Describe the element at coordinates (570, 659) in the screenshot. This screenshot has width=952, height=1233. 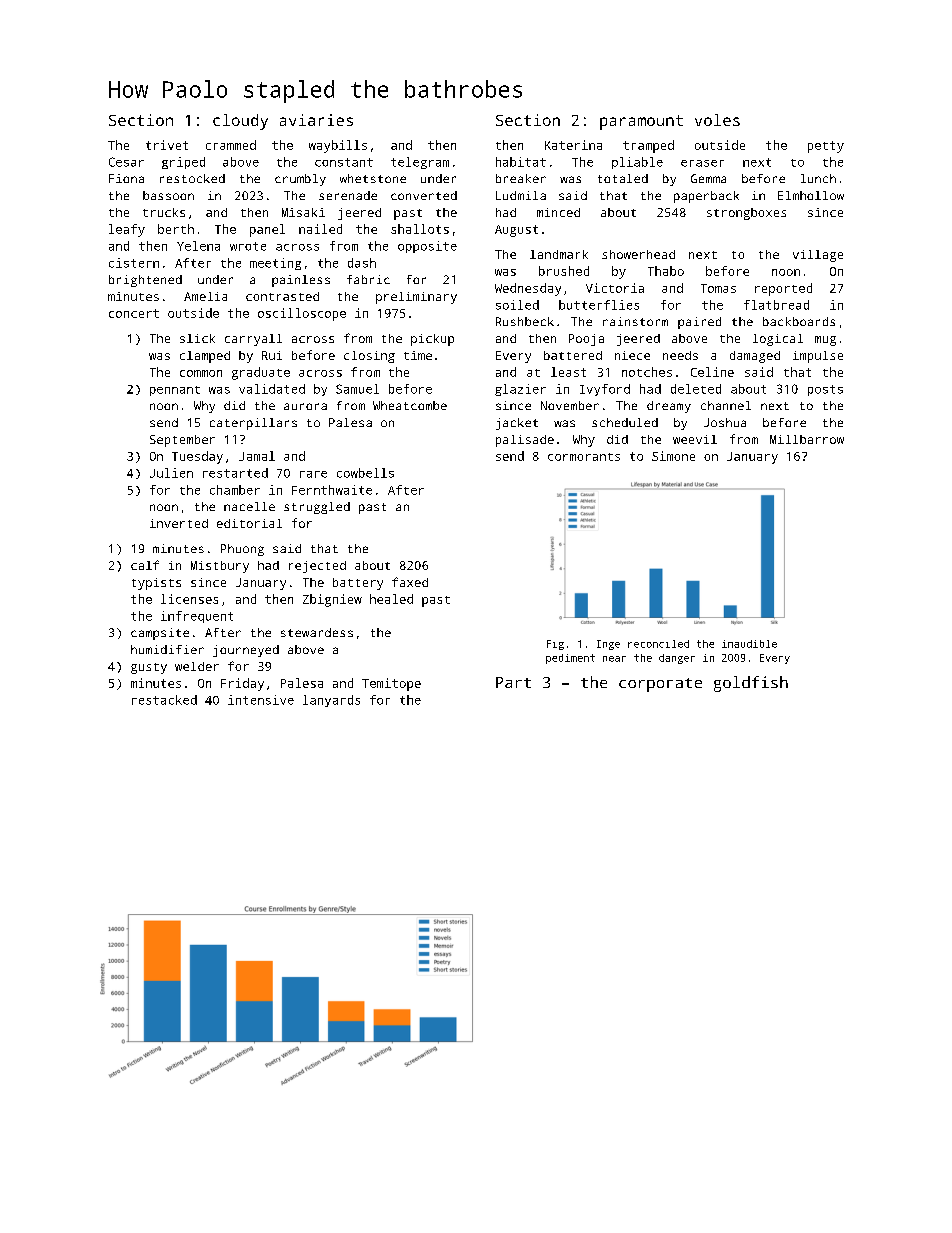
I see `pediment` at that location.
